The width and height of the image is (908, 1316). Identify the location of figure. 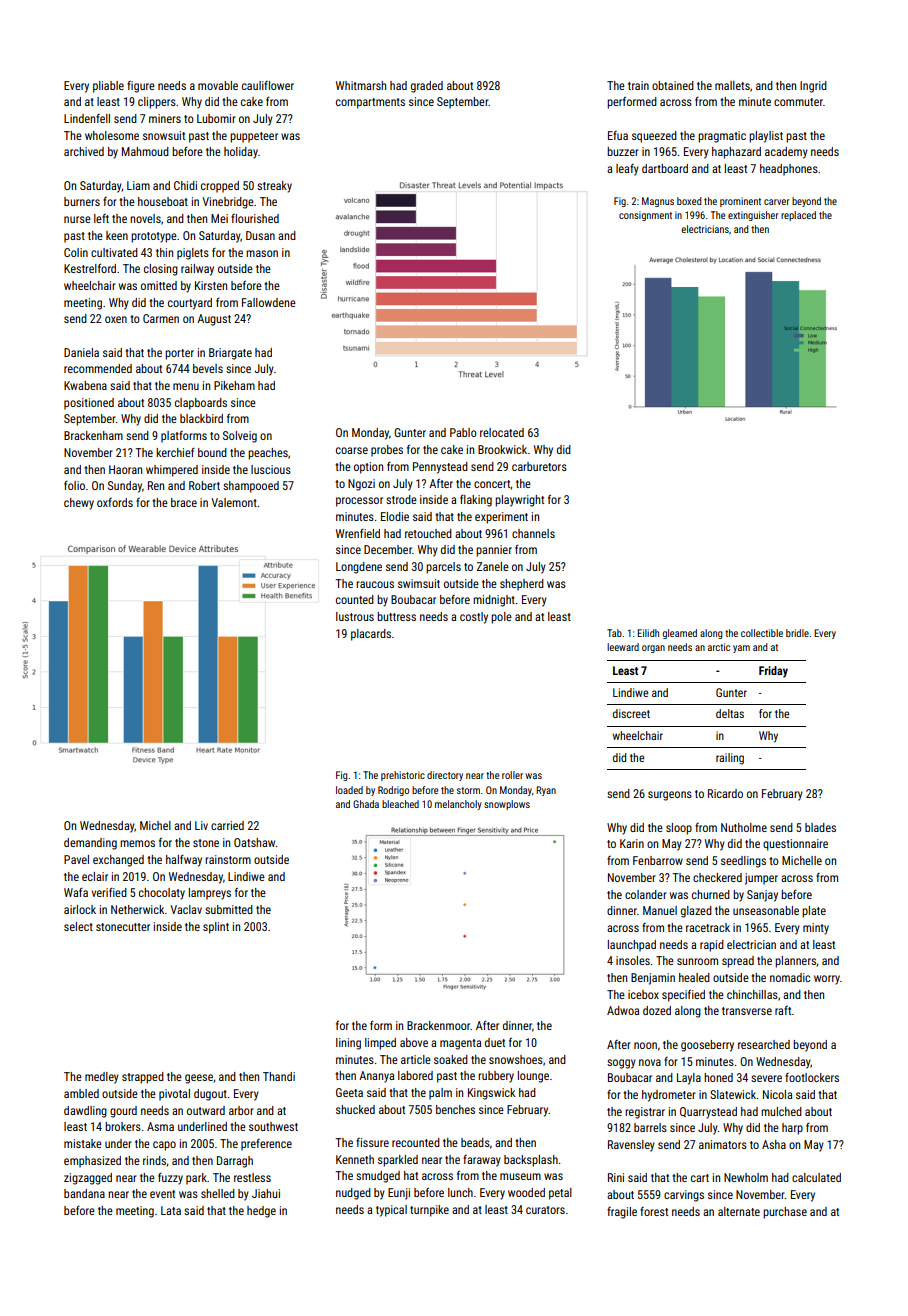
(141, 87).
